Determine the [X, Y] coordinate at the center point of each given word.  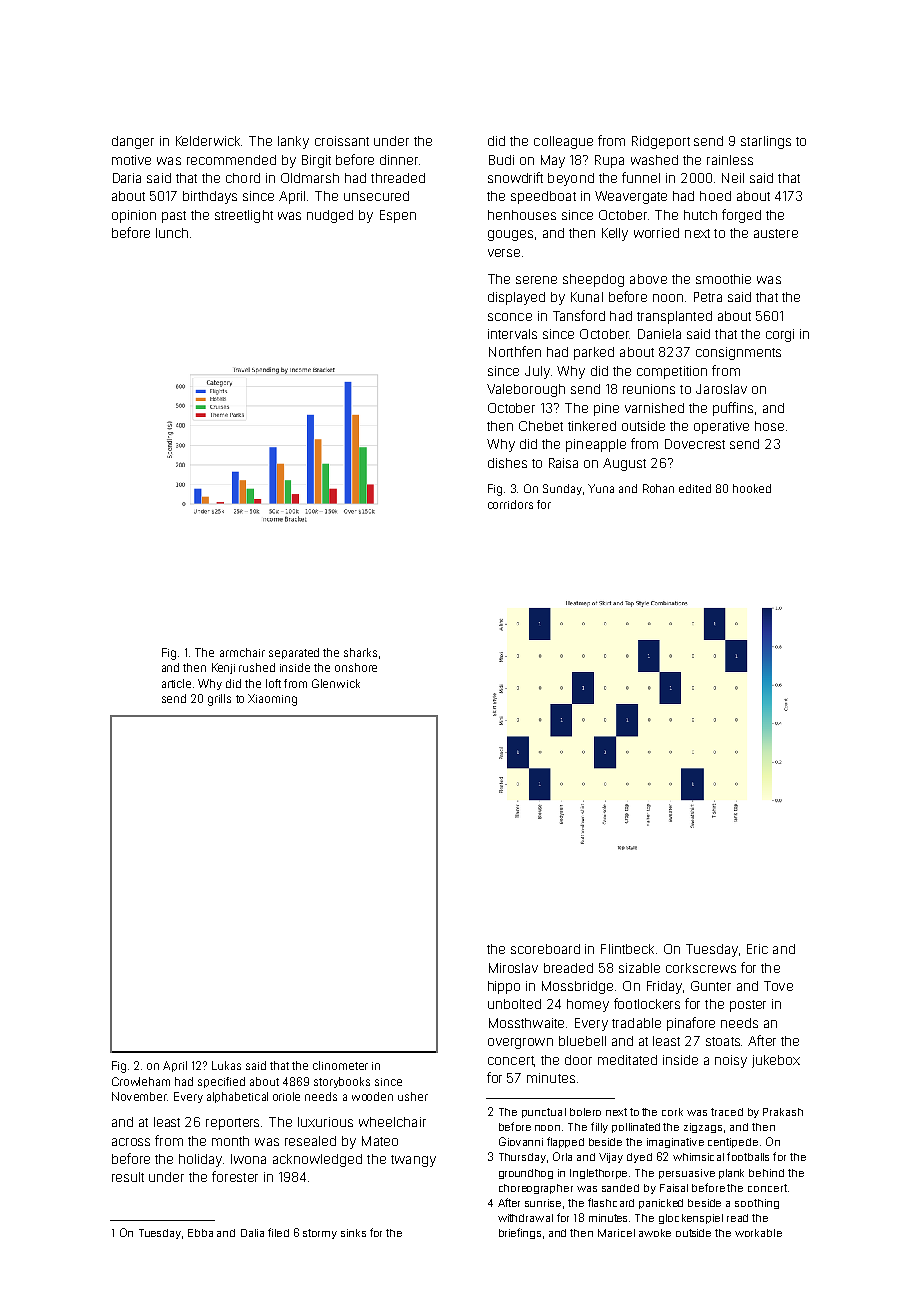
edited [695, 488]
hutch [700, 215]
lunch [172, 233]
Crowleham [141, 1081]
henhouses [522, 215]
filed [278, 1232]
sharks [360, 652]
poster [748, 1006]
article [176, 683]
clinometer [340, 1065]
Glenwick [336, 683]
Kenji [223, 668]
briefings [520, 1233]
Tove [778, 986]
